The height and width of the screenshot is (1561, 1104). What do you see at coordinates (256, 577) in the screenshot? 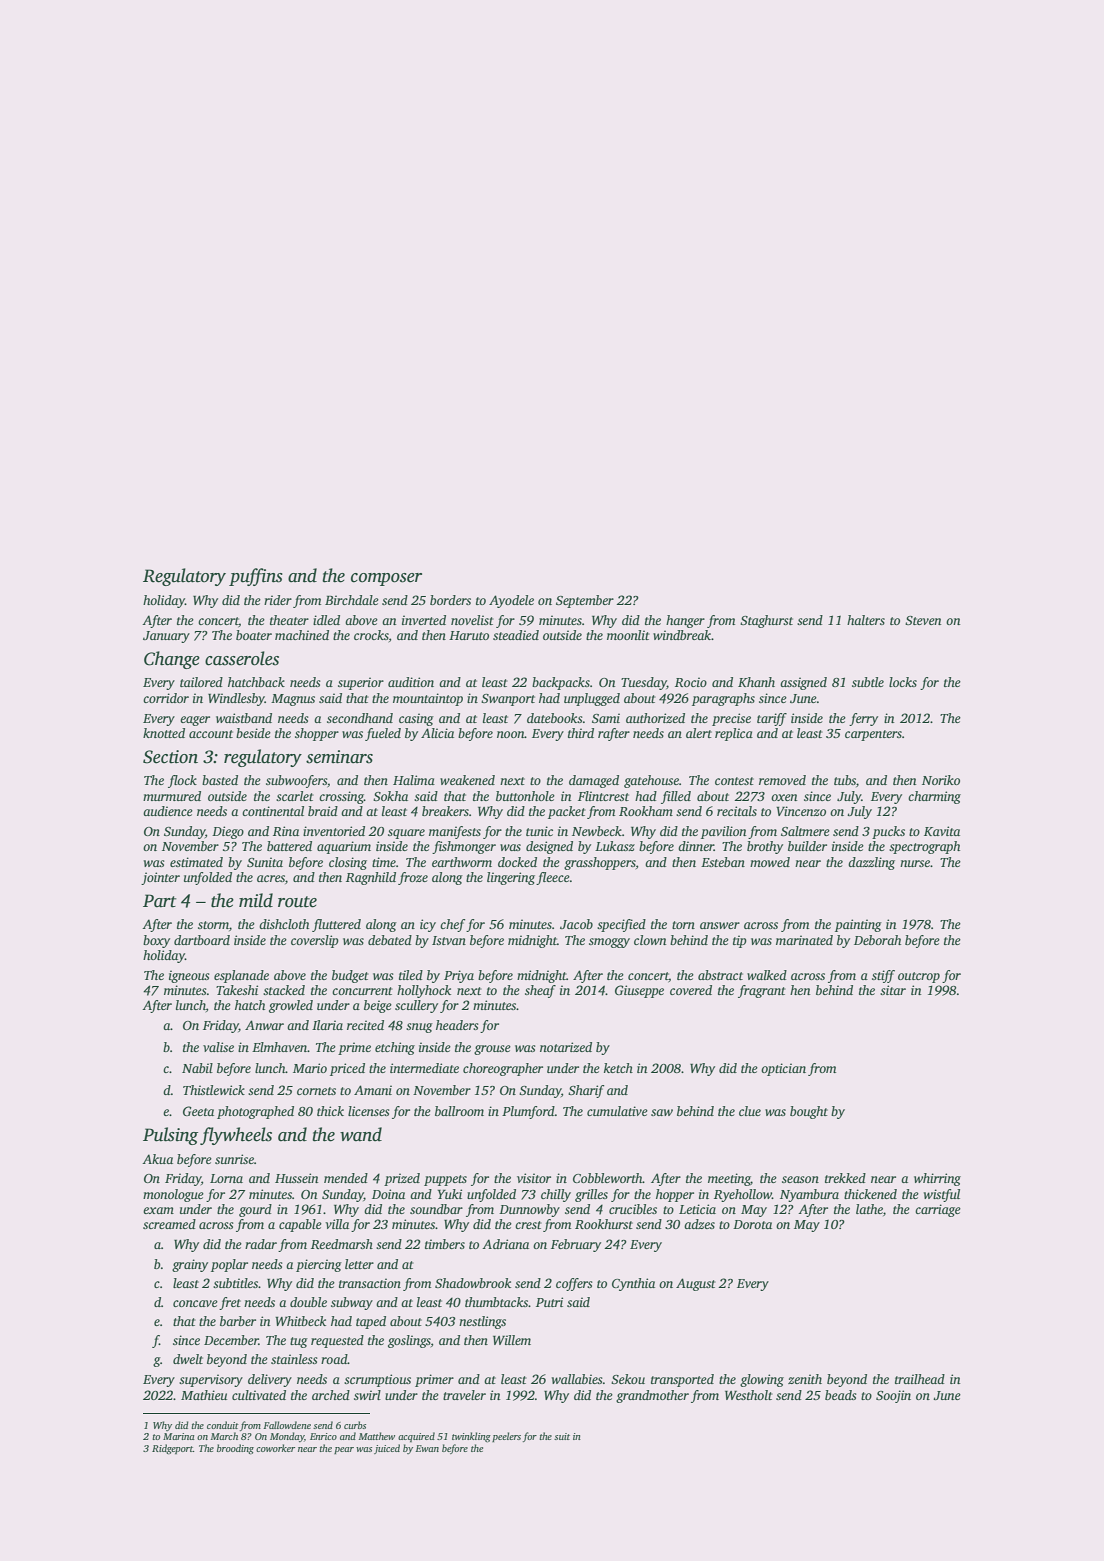
I see `puffins` at bounding box center [256, 577].
